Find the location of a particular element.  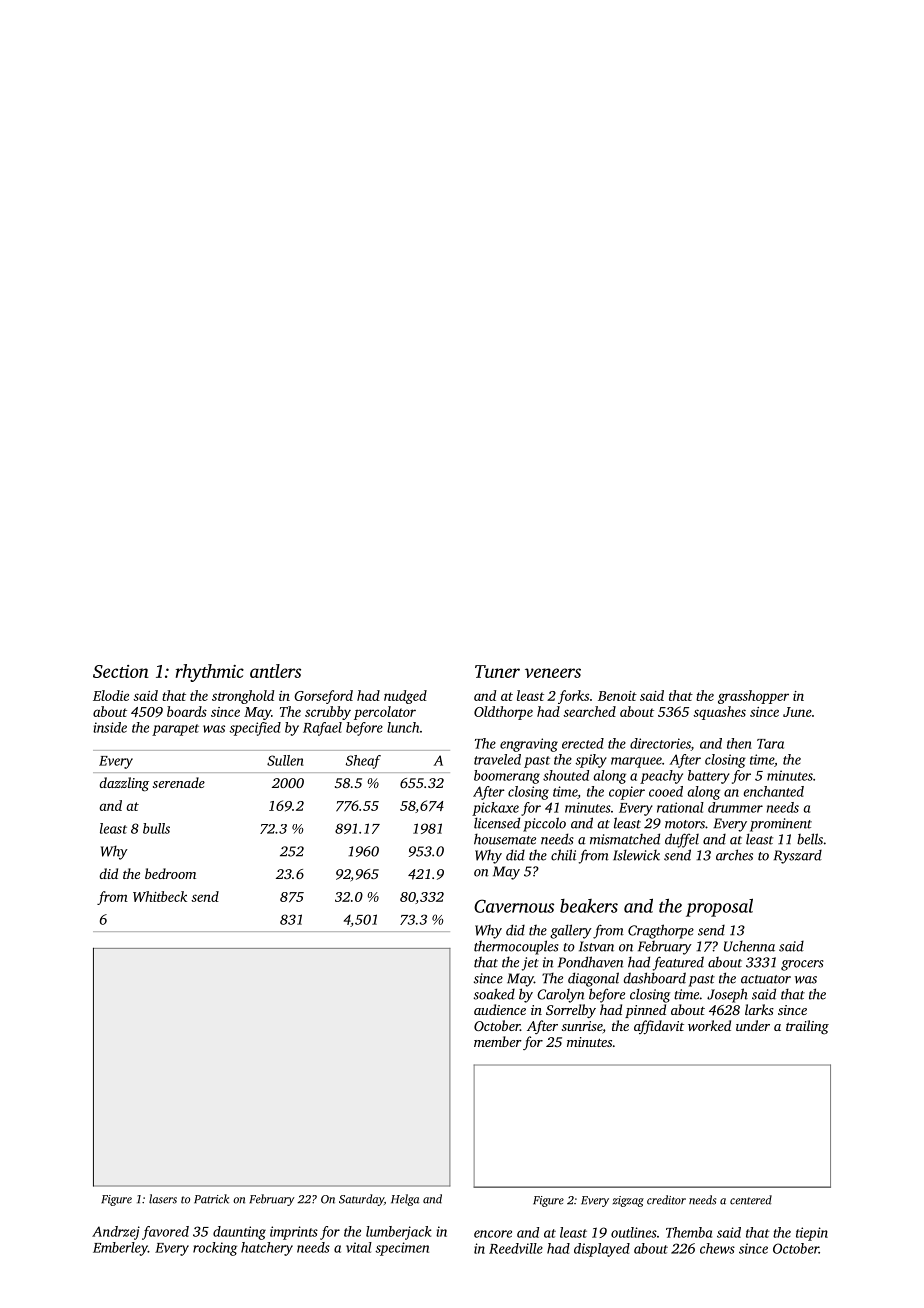

member is located at coordinates (497, 1041).
